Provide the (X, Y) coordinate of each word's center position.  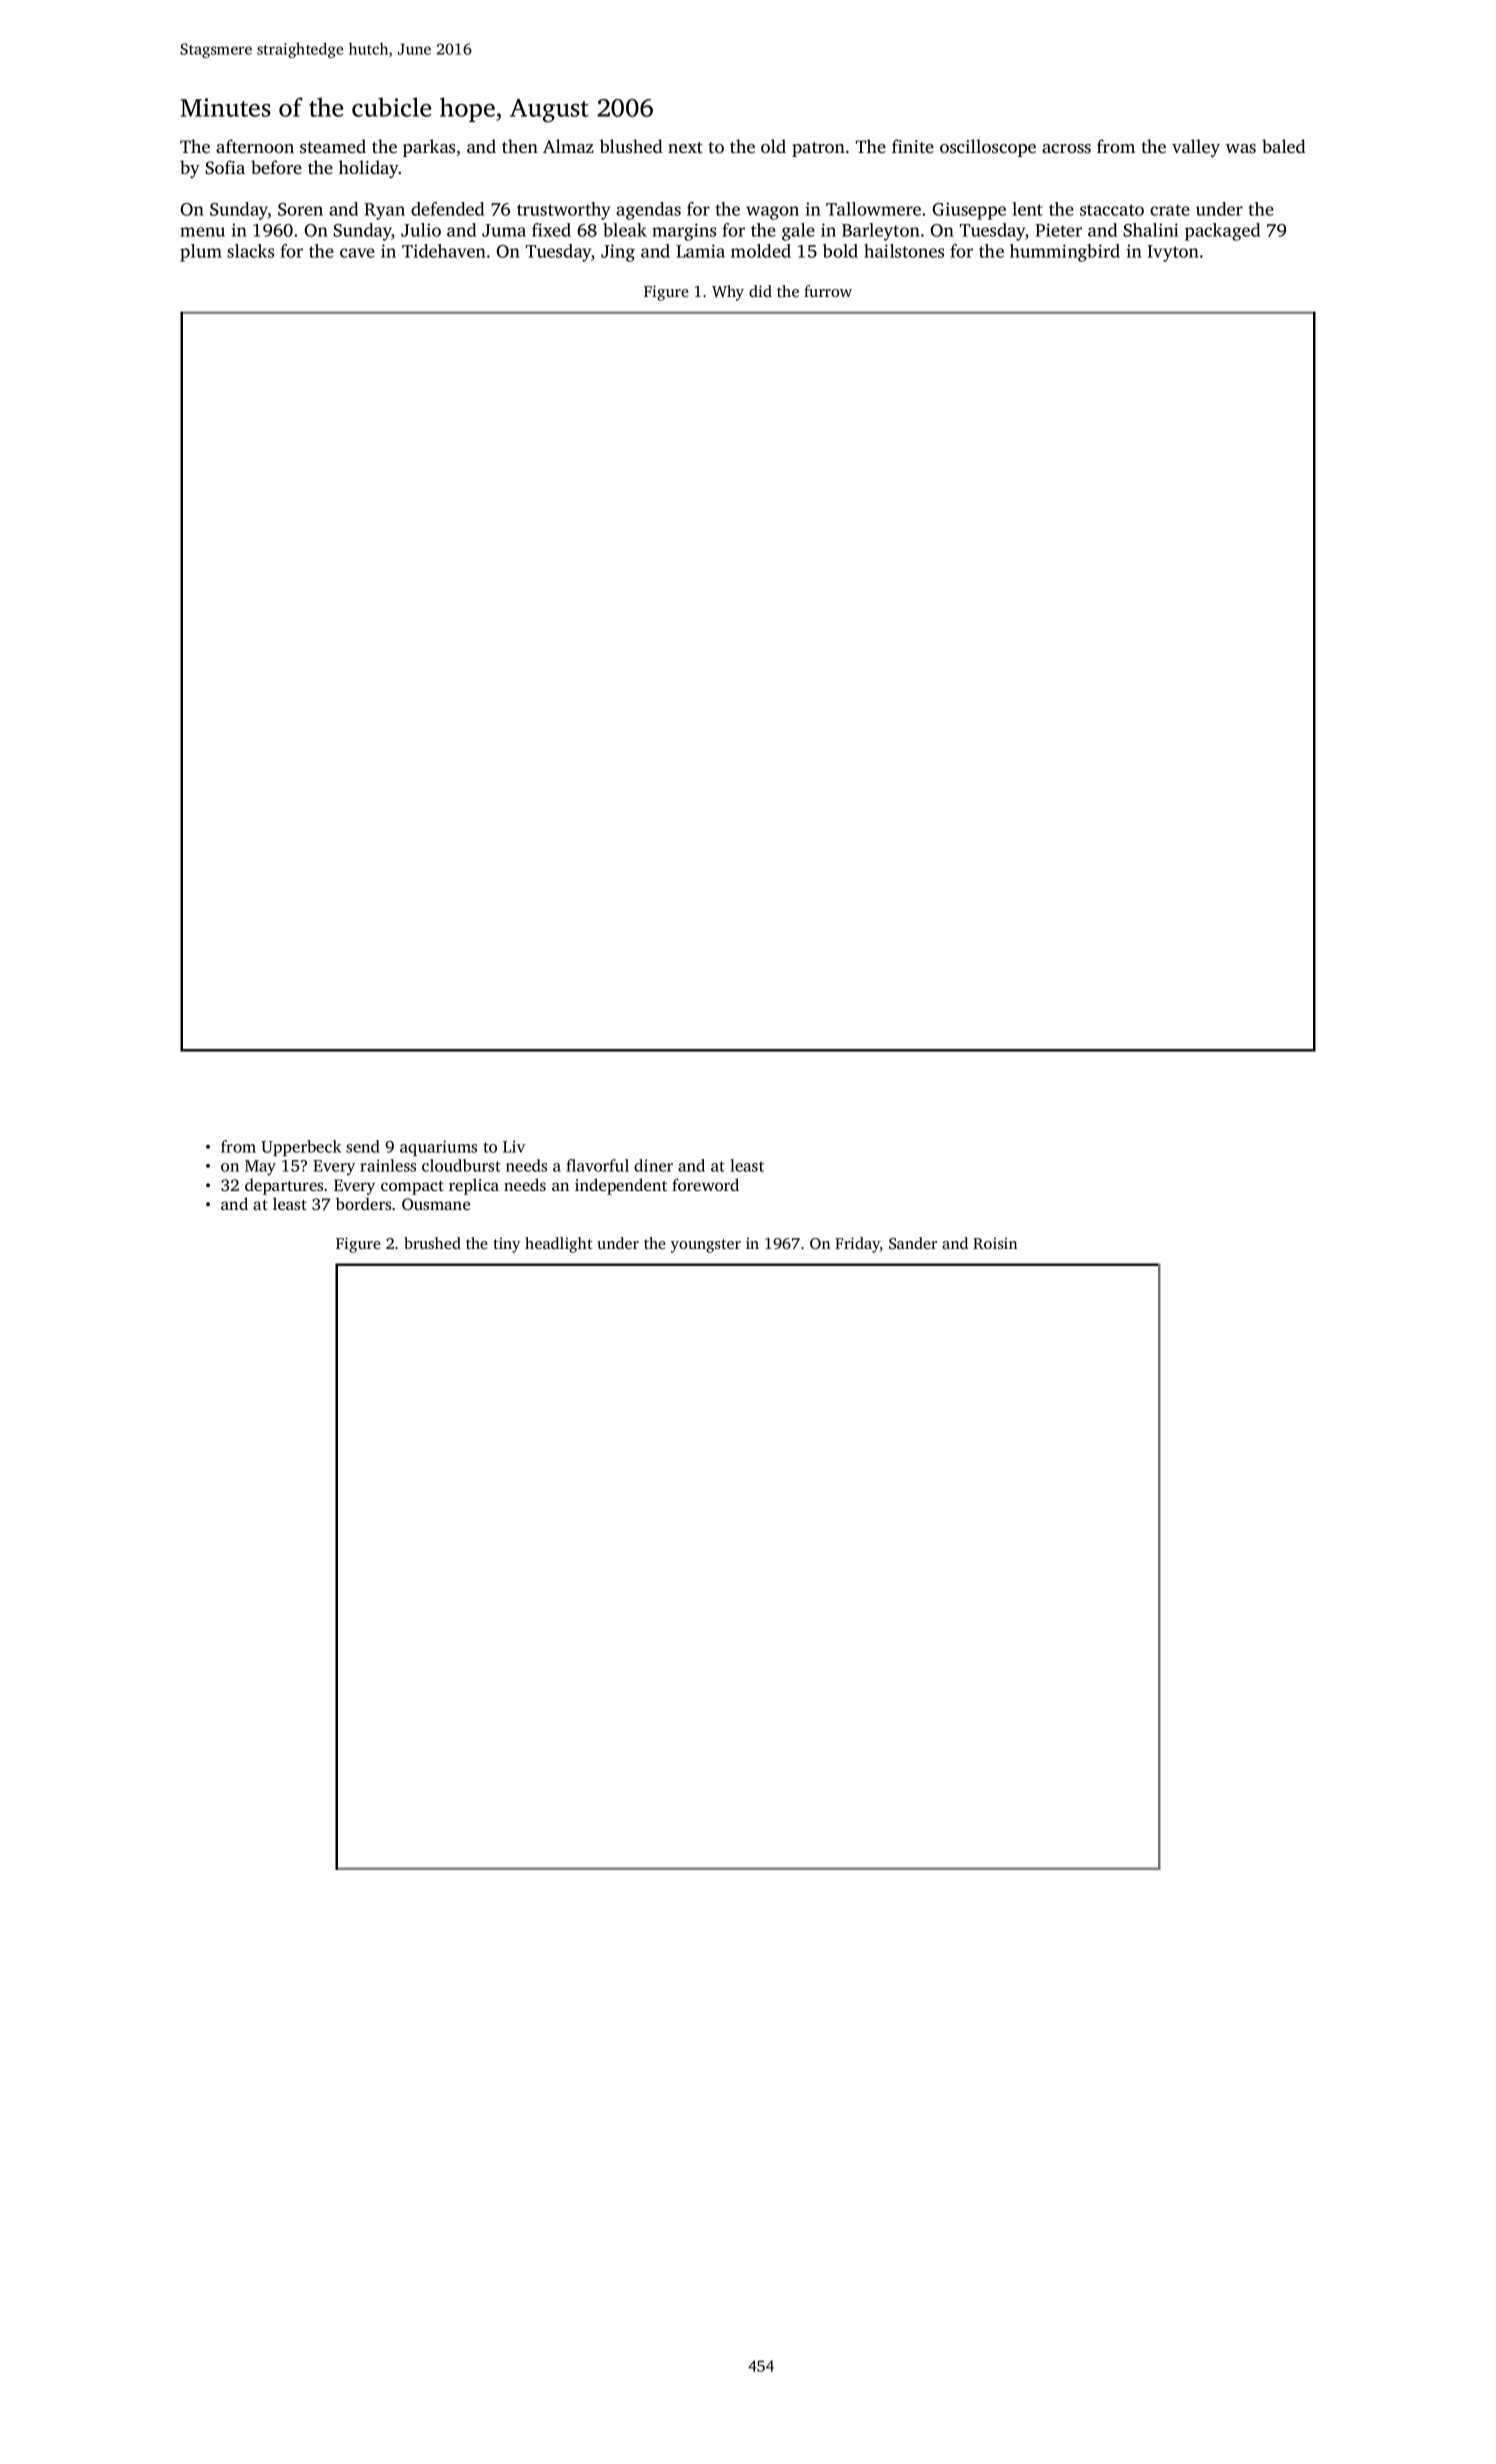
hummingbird (1065, 253)
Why (728, 293)
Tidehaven (444, 251)
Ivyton (1173, 253)
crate (1170, 210)
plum (201, 253)
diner (653, 1165)
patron (818, 149)
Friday (857, 1245)
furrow (828, 291)
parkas (429, 148)
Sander (913, 1243)
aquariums (438, 1148)
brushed (432, 1243)
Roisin (995, 1243)
